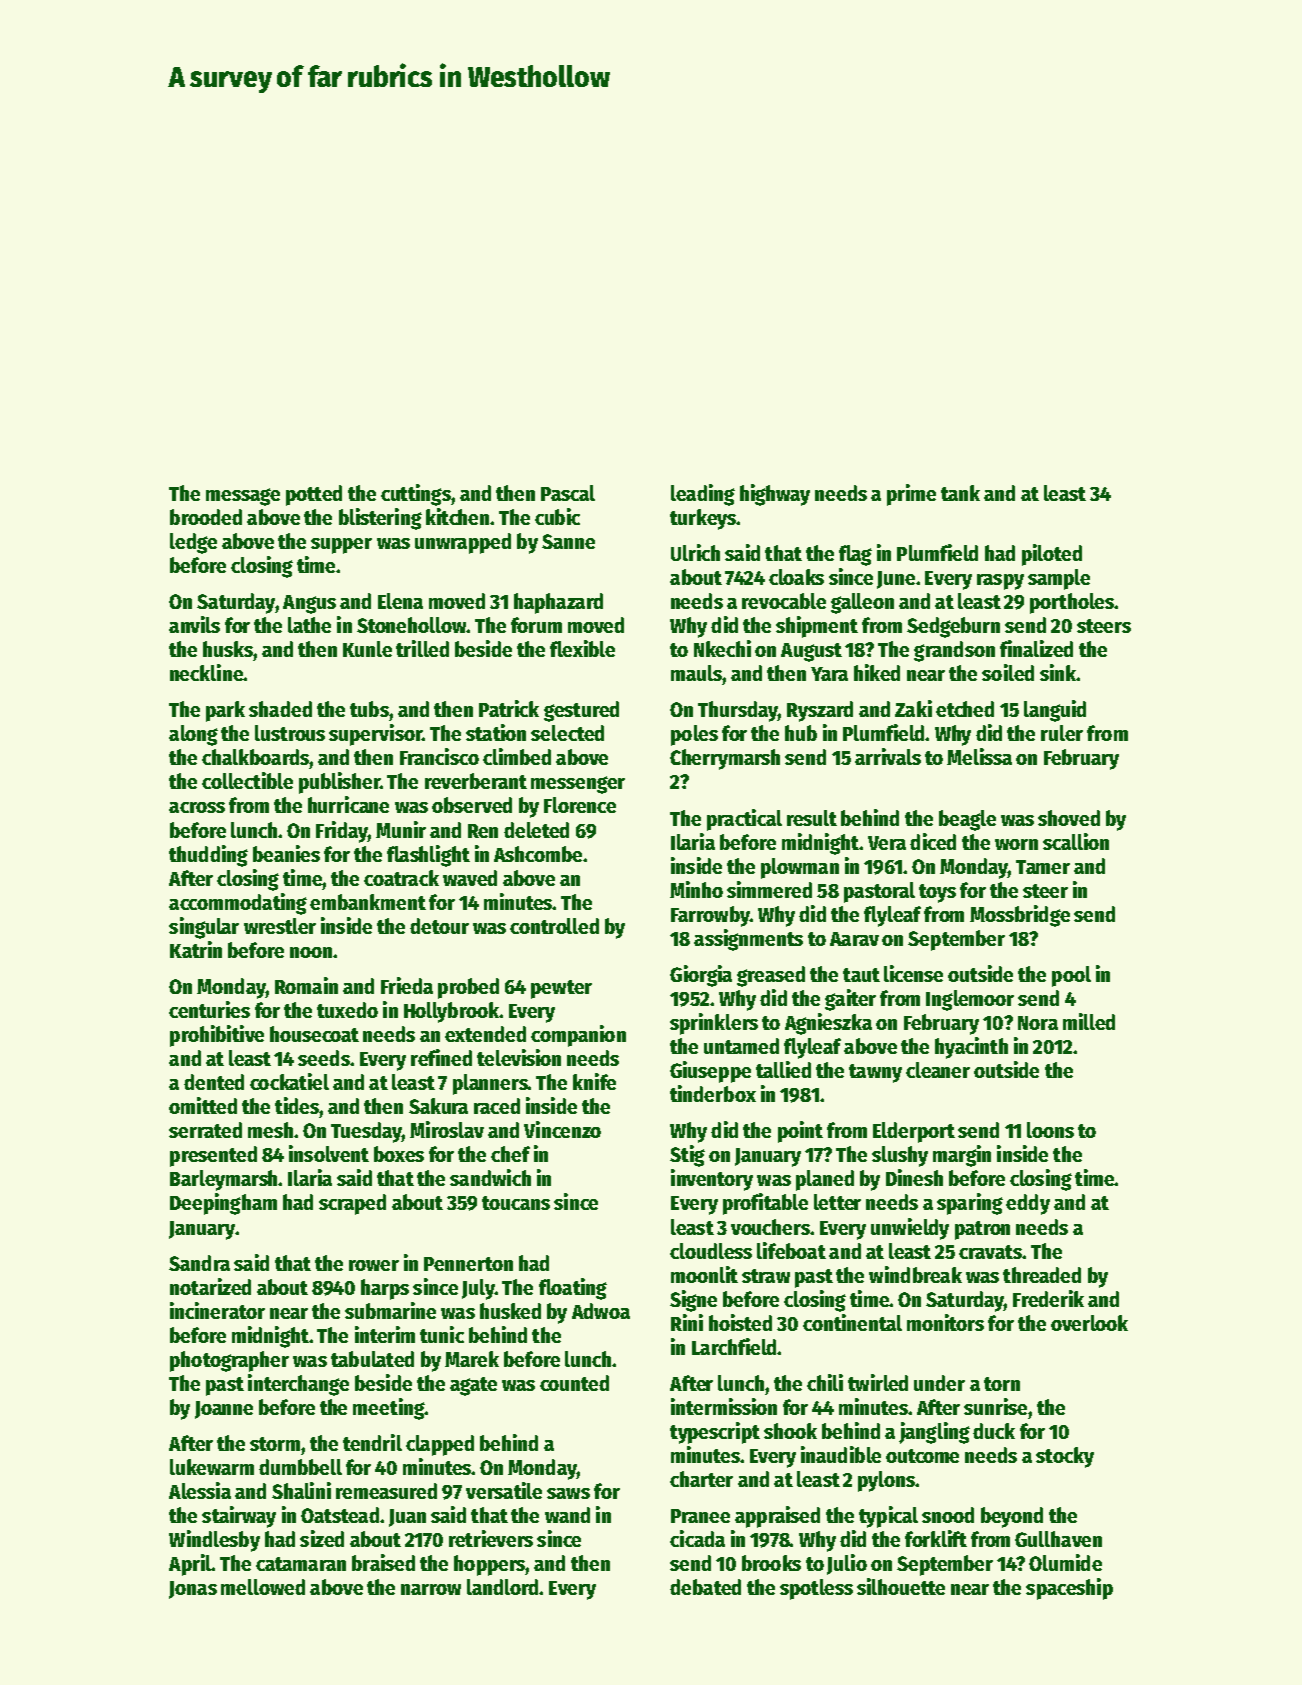 Image resolution: width=1302 pixels, height=1685 pixels. Describe the element at coordinates (775, 495) in the screenshot. I see `highway` at that location.
